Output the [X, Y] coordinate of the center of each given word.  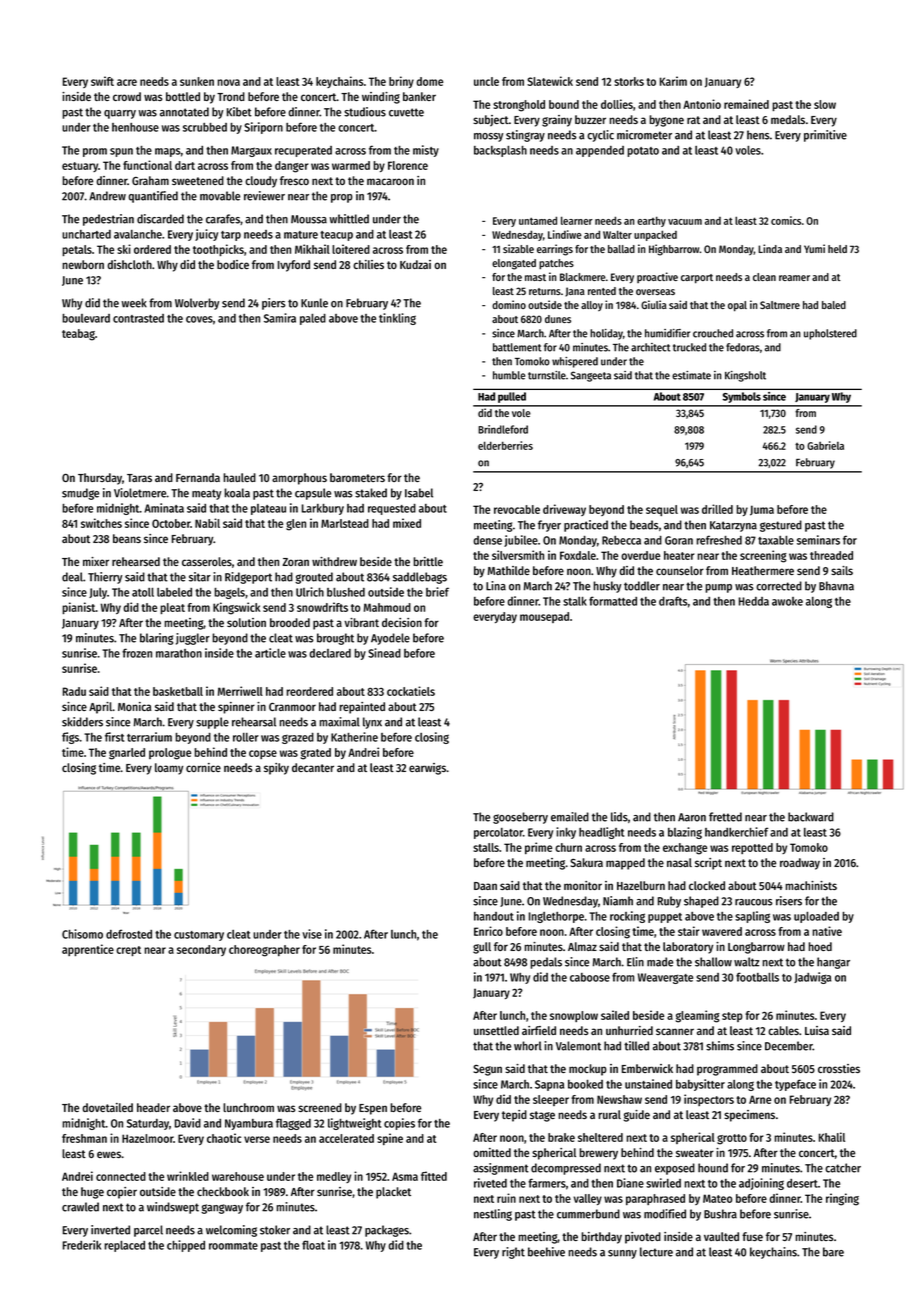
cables [783, 1030]
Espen [373, 1109]
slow [825, 104]
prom [95, 152]
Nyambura [249, 1124]
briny [401, 82]
